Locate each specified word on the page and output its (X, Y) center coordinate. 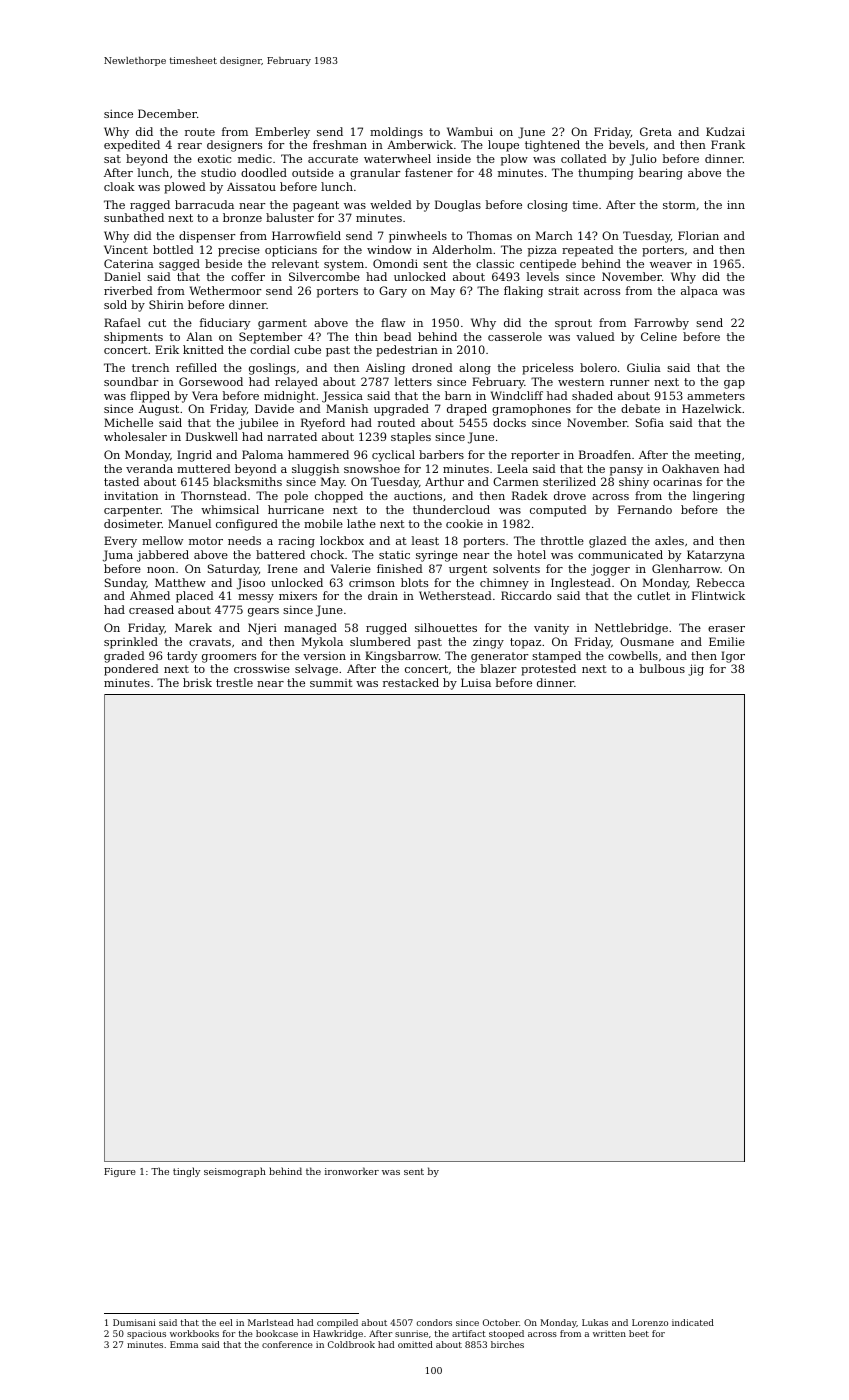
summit (331, 683)
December (167, 113)
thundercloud (451, 509)
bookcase (277, 1333)
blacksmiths (247, 481)
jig (696, 670)
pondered (131, 670)
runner (629, 383)
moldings (396, 133)
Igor (733, 657)
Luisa (476, 682)
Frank (728, 144)
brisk (197, 682)
